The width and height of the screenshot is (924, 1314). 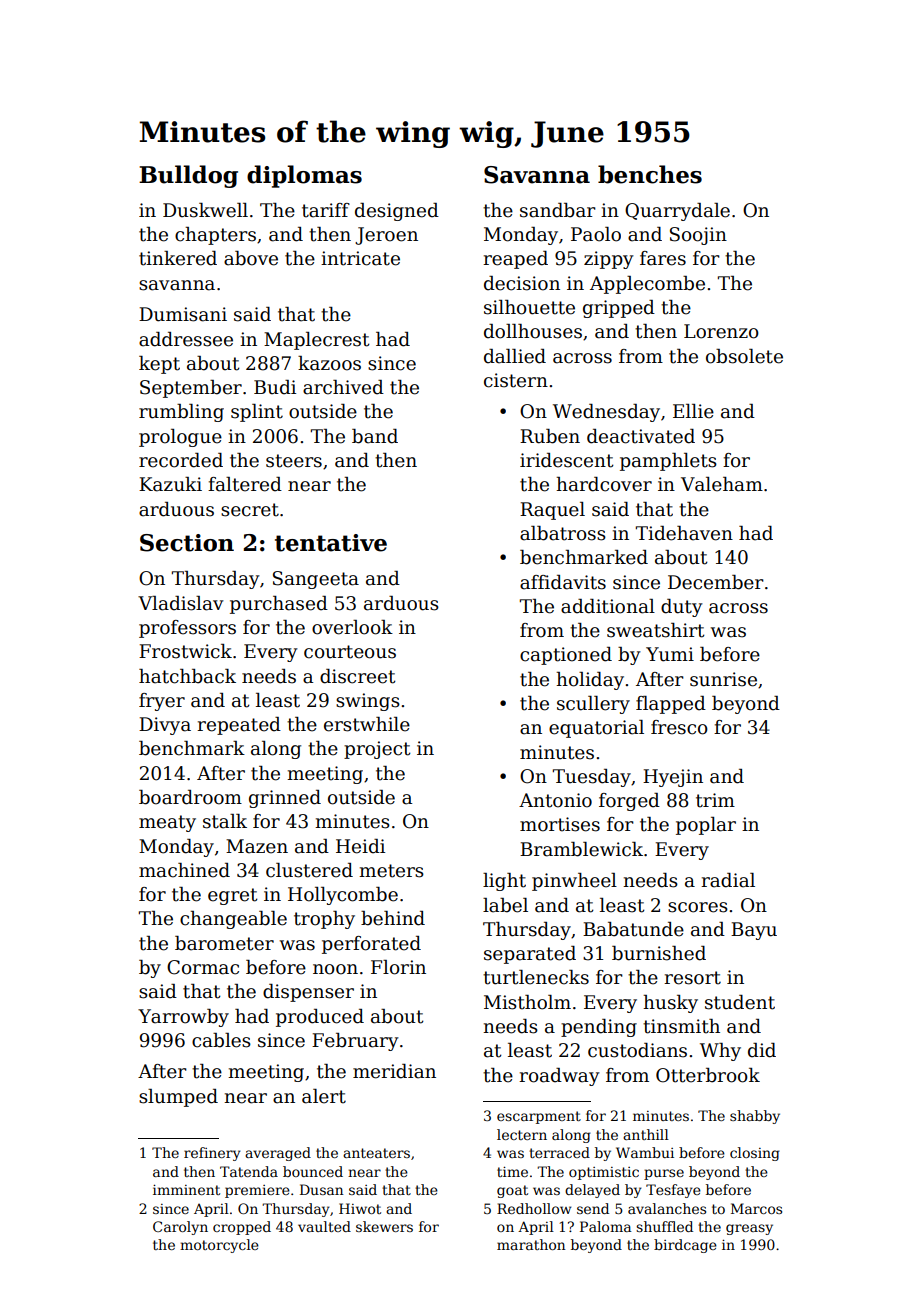 What do you see at coordinates (343, 387) in the screenshot?
I see `archived` at bounding box center [343, 387].
